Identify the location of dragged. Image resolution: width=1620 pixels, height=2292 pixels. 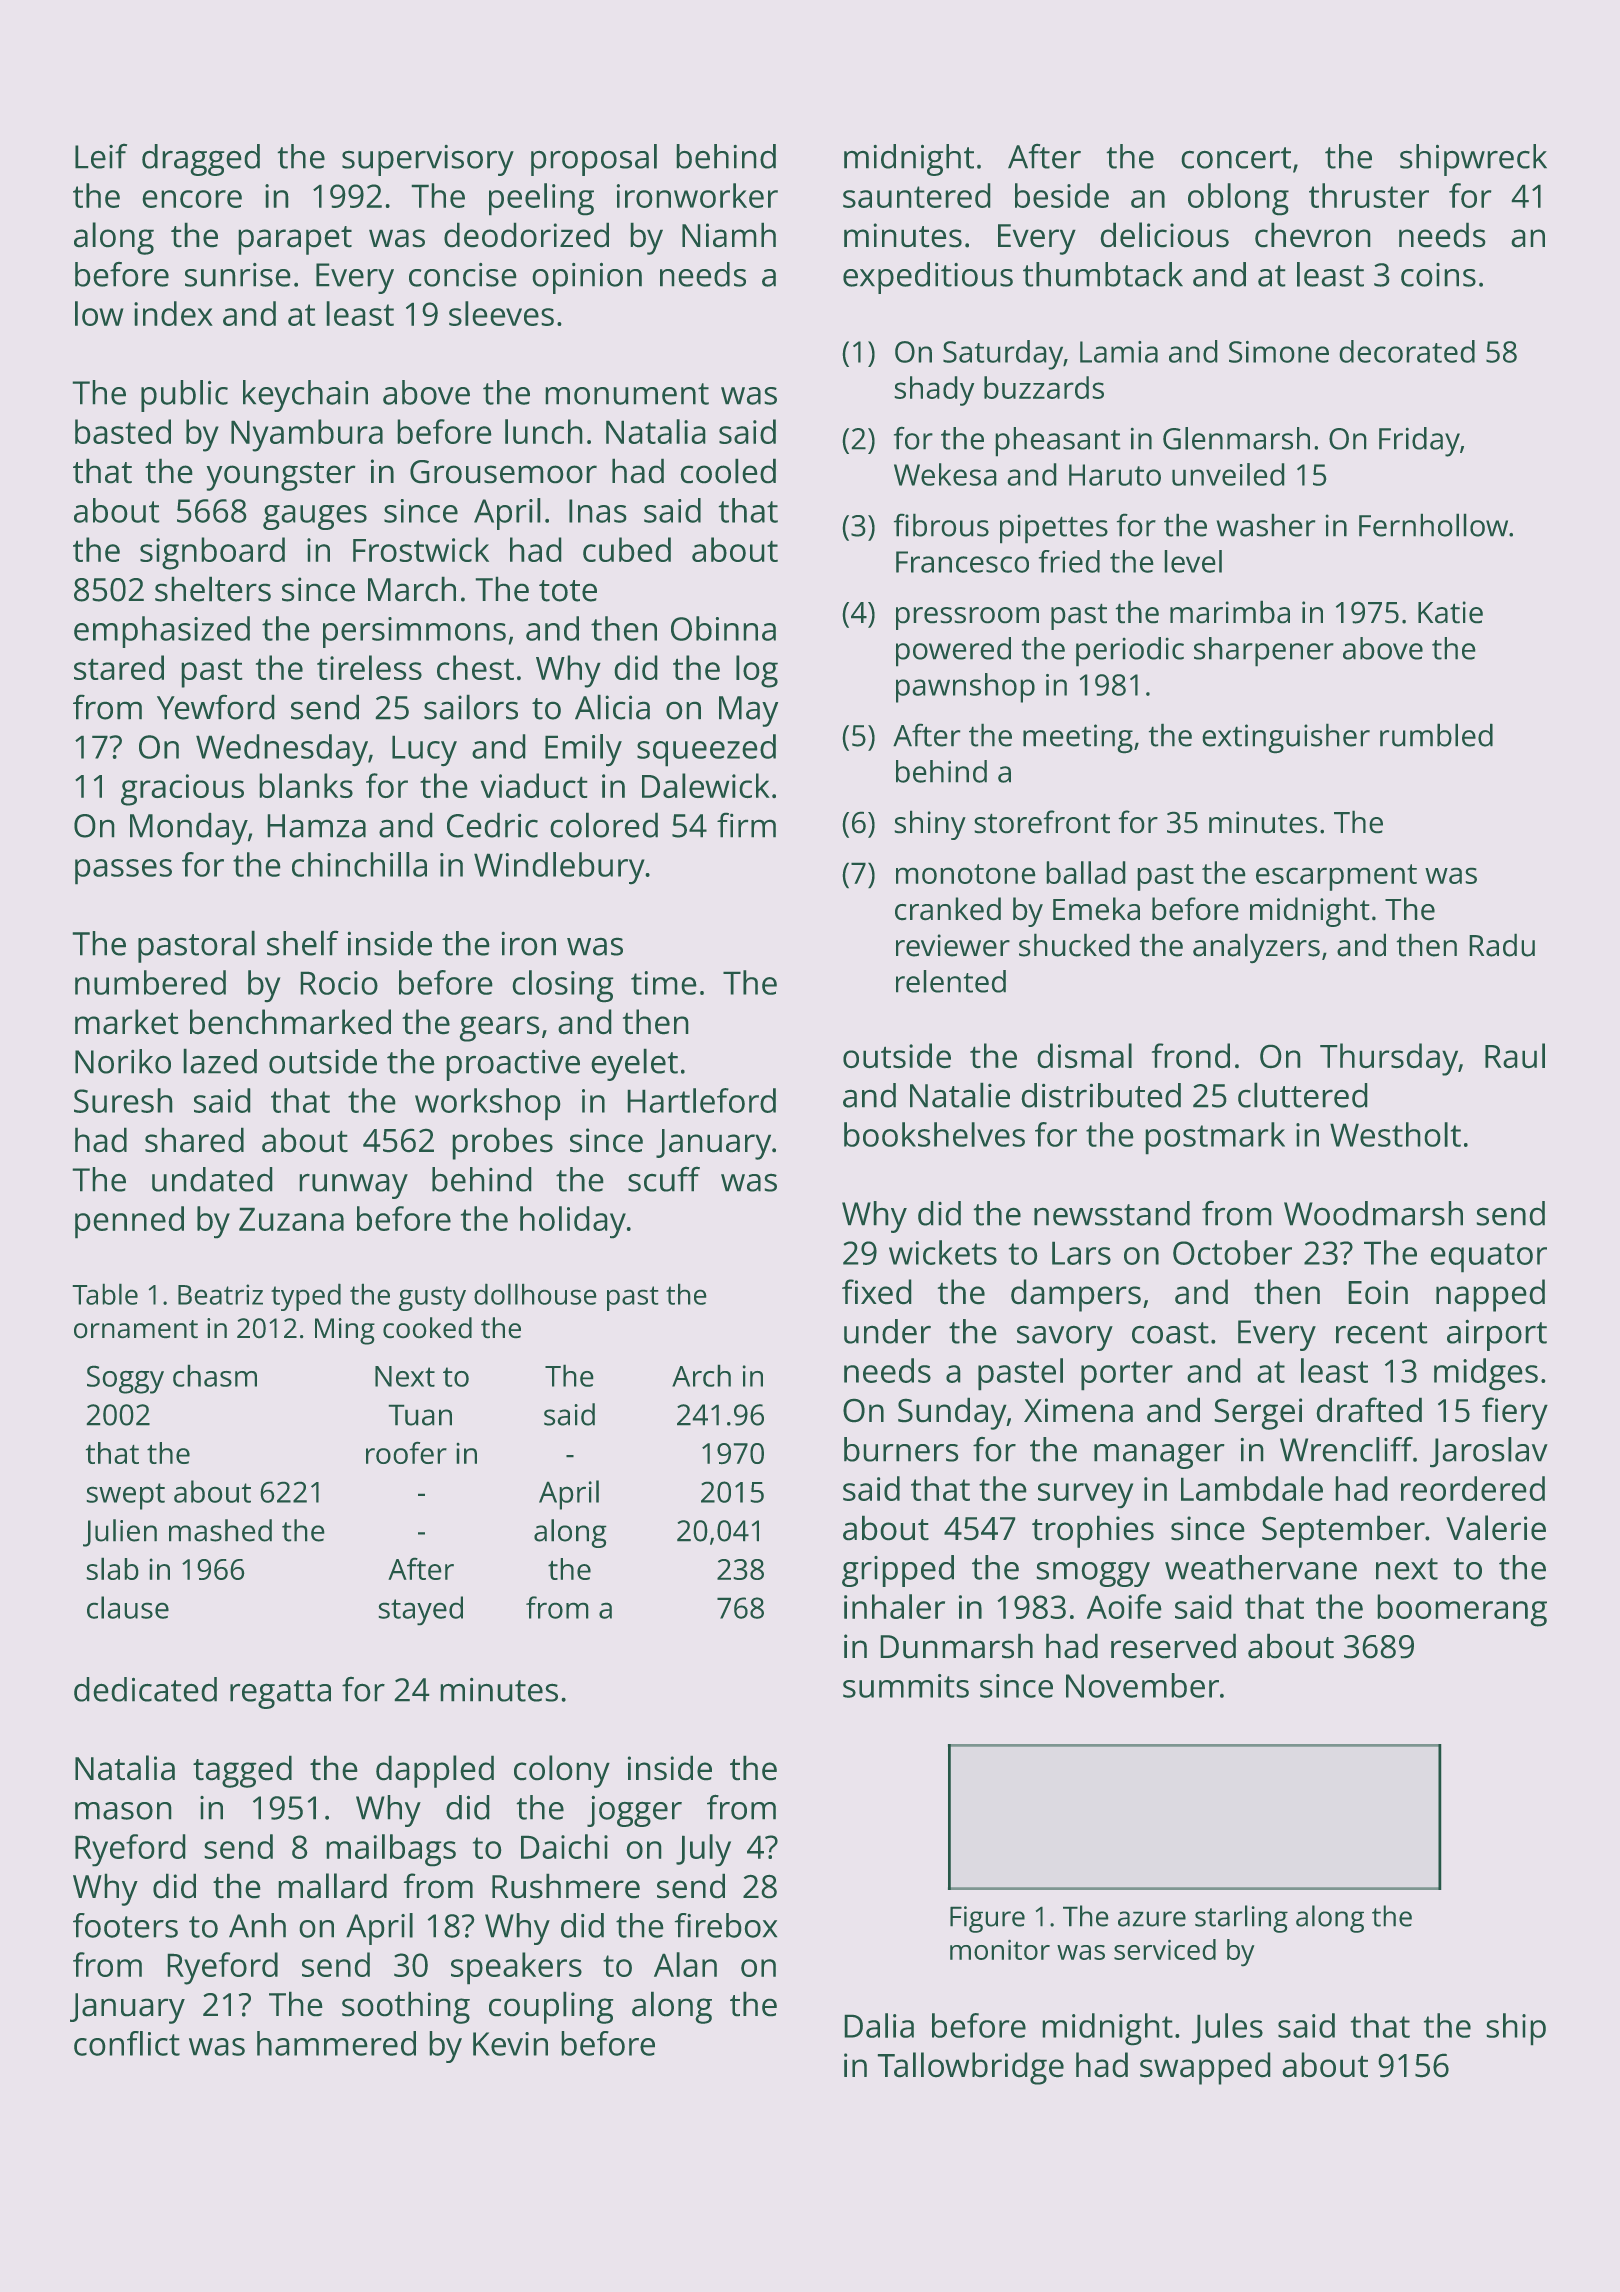
(201, 160).
